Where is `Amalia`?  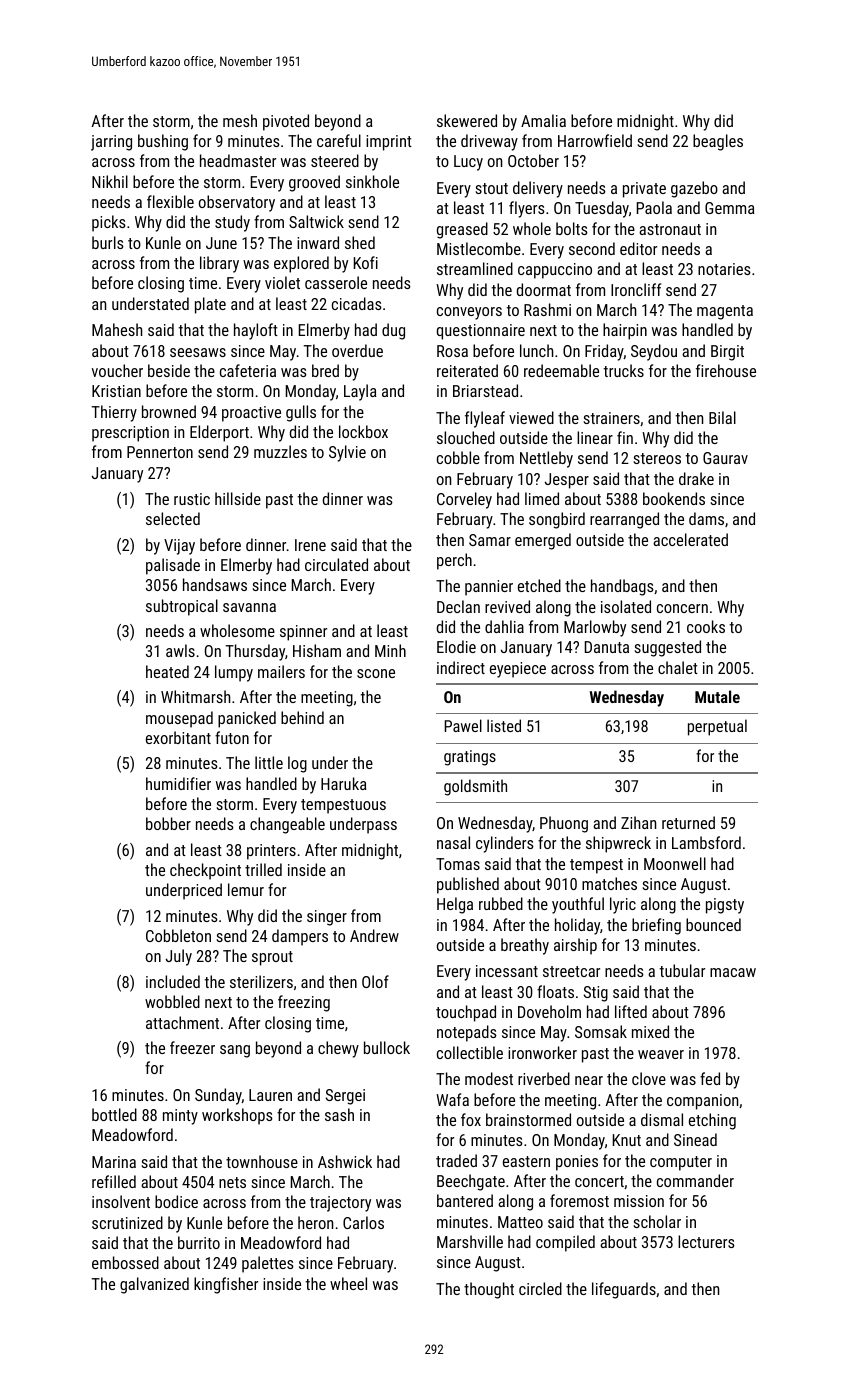
Amalia is located at coordinates (543, 120).
